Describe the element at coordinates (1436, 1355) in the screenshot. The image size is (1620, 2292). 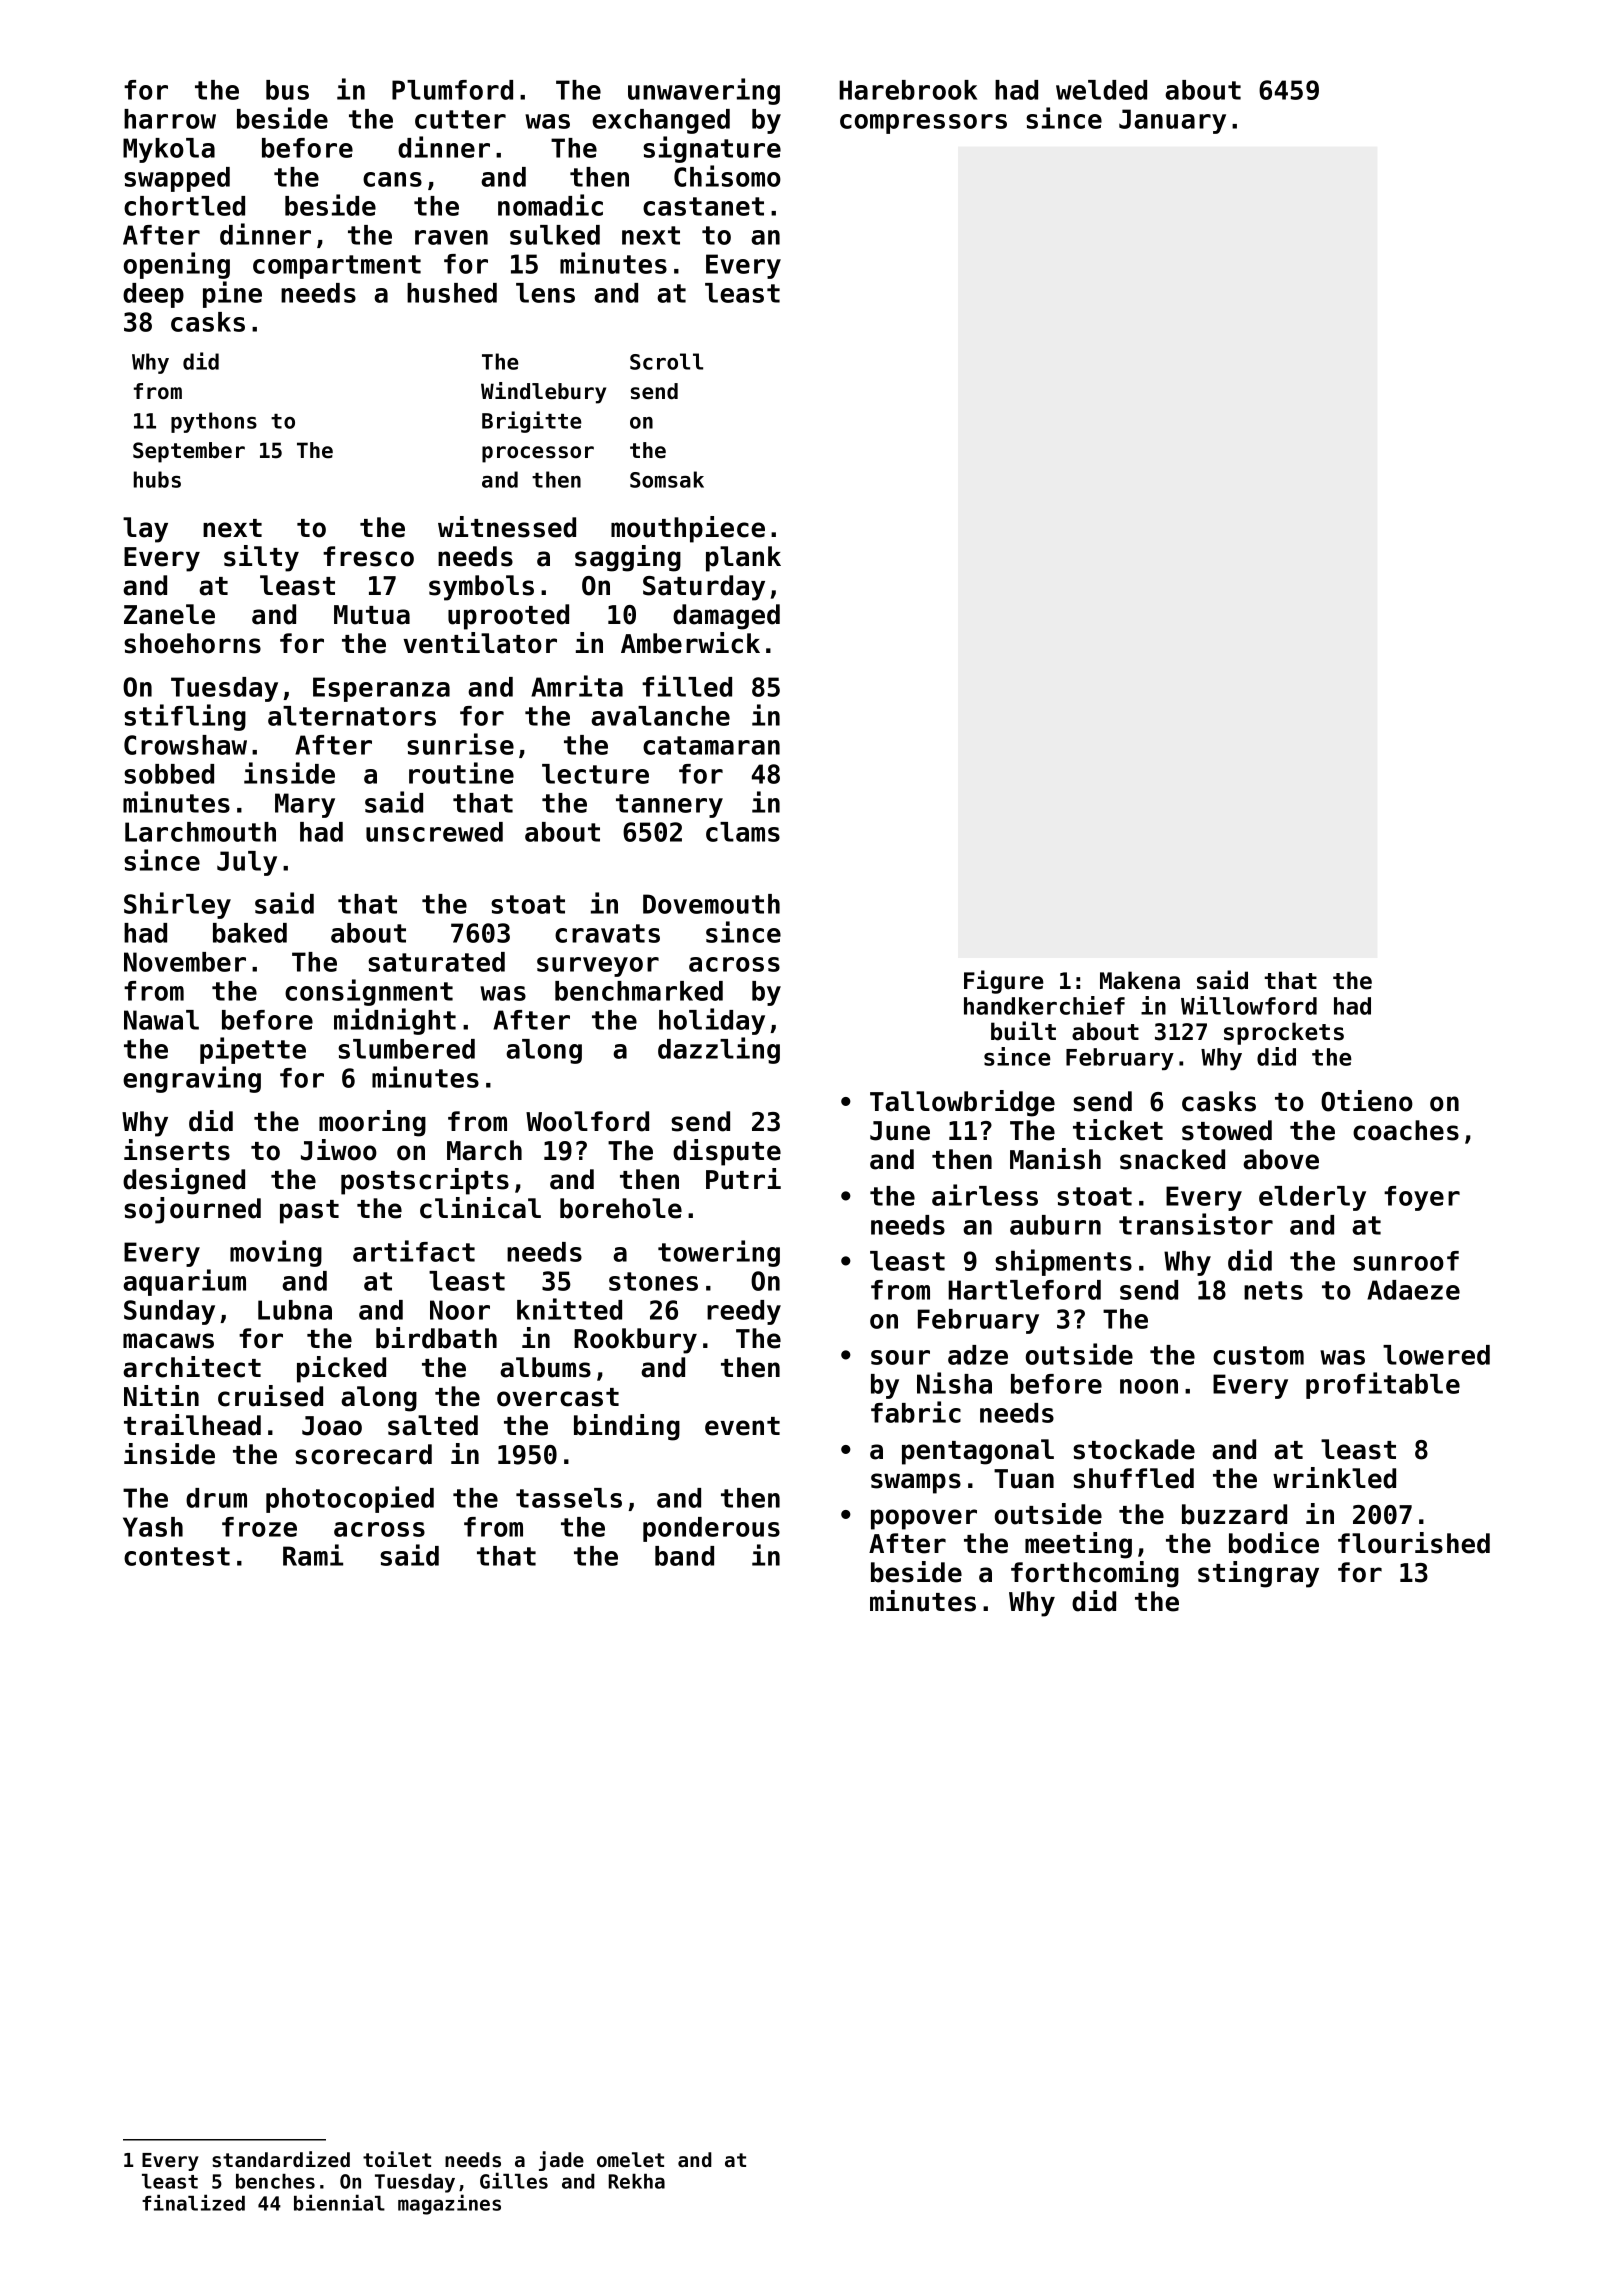
I see `lowered` at that location.
